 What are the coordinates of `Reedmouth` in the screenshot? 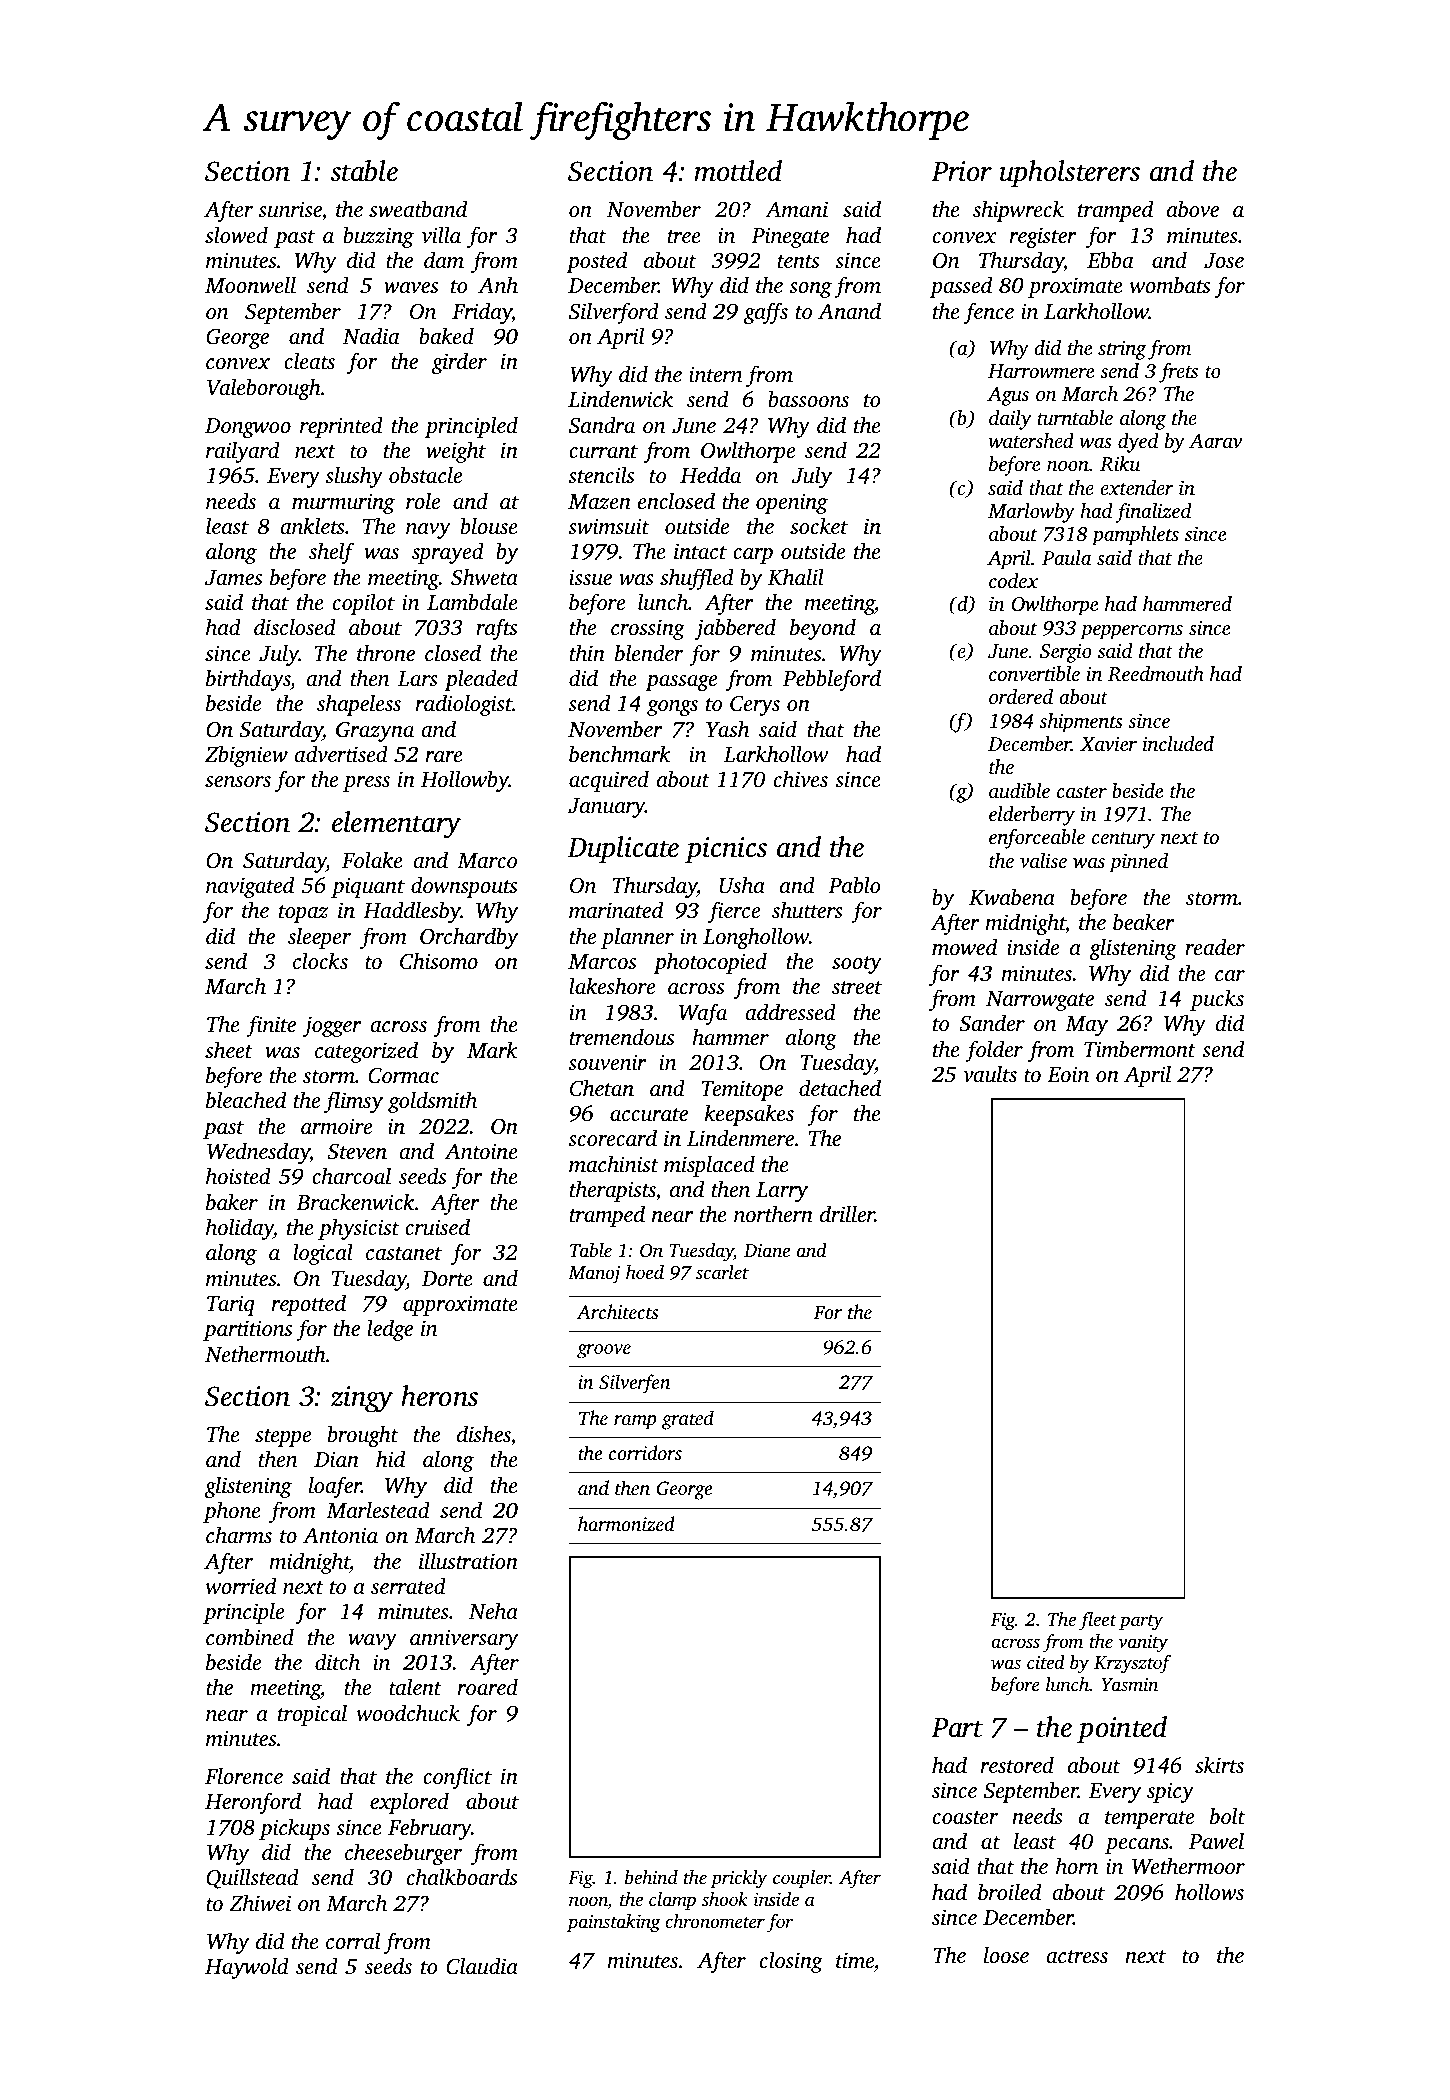 It's located at (1156, 674).
